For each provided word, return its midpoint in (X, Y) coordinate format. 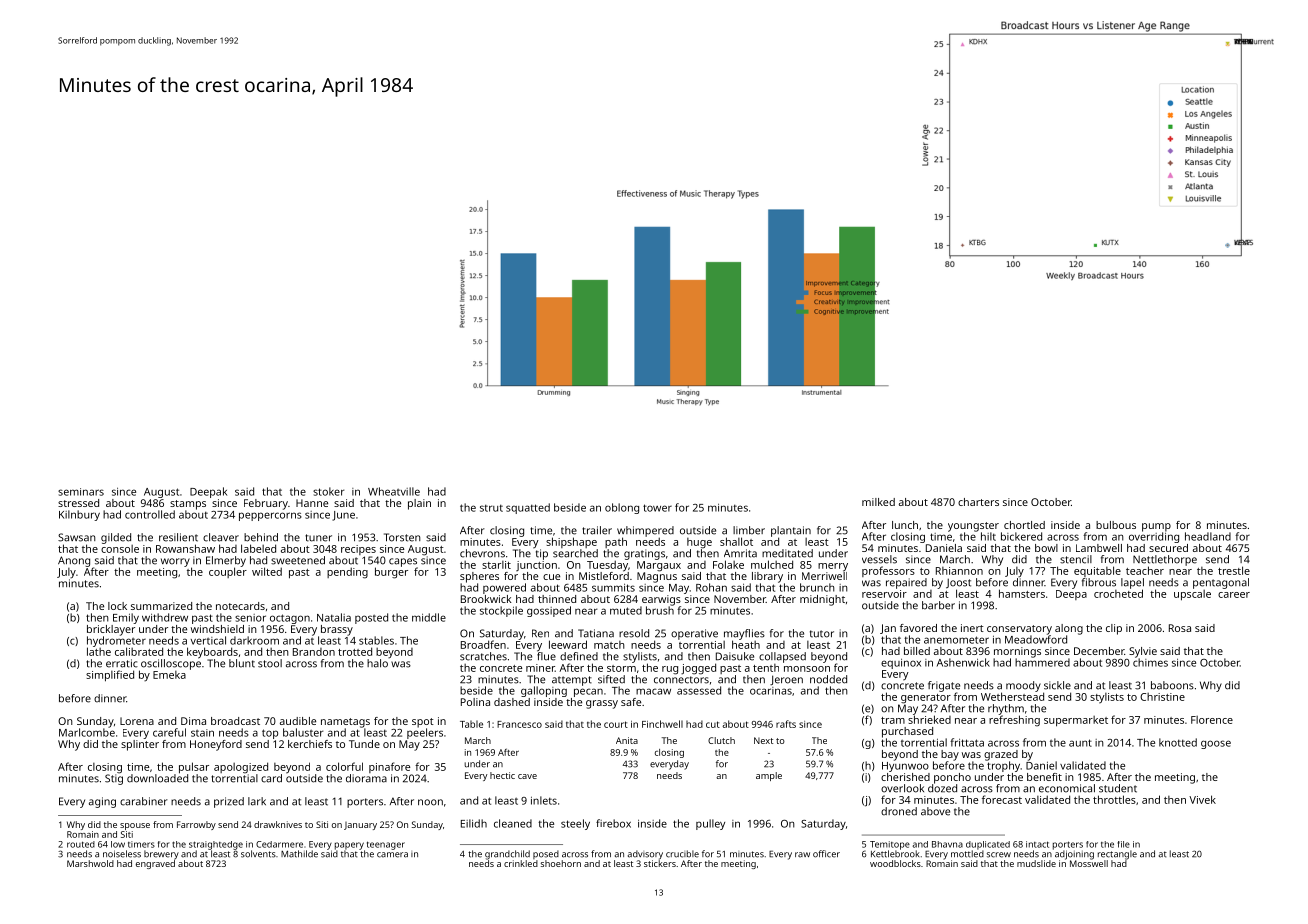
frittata (967, 742)
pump (1156, 527)
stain (202, 733)
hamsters (1022, 593)
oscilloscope (171, 664)
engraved (155, 864)
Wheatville (394, 491)
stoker (328, 491)
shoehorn (561, 863)
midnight (822, 600)
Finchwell (662, 724)
